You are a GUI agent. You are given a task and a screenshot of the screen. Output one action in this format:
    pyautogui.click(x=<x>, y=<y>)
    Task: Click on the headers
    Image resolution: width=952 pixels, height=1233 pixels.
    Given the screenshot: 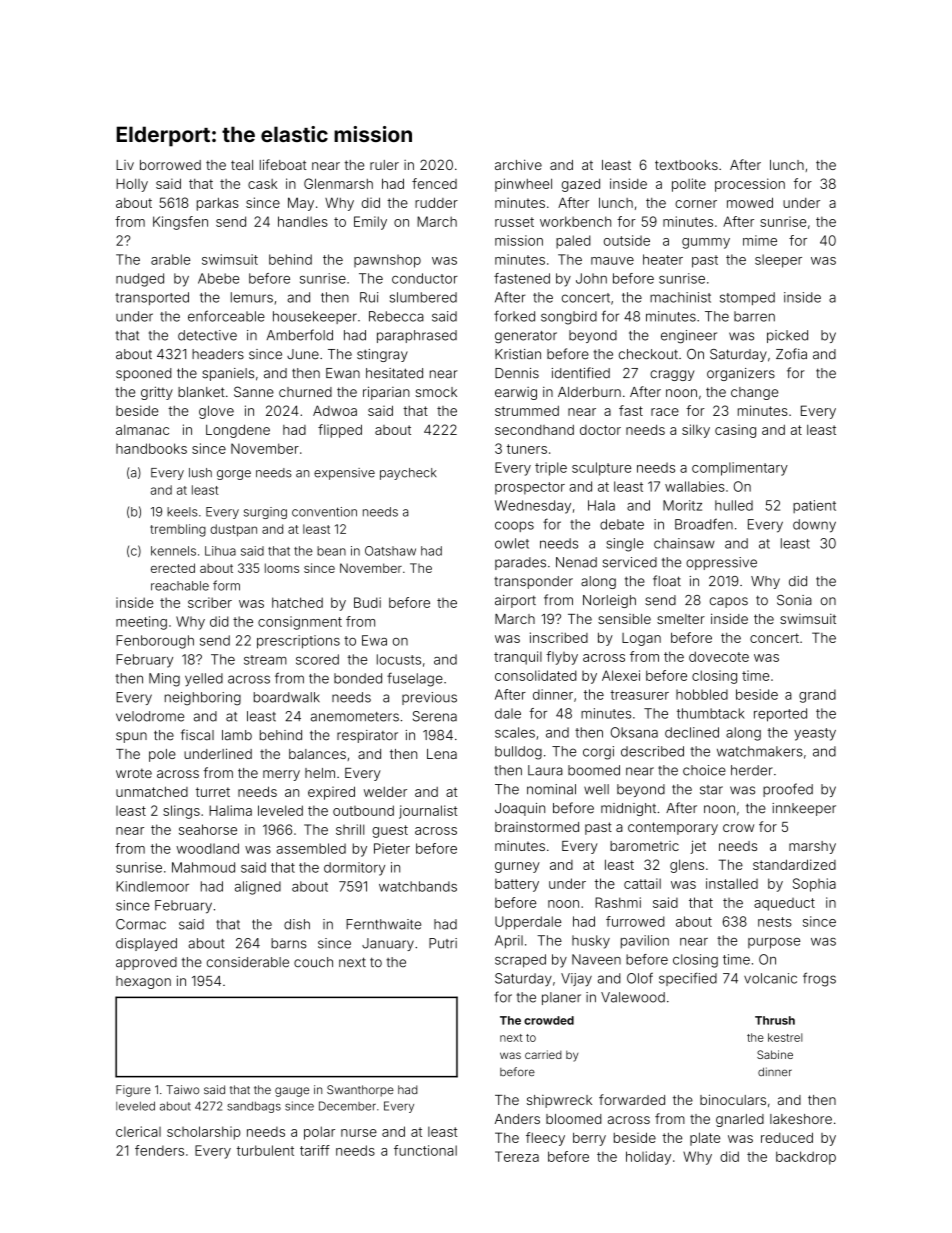 What is the action you would take?
    pyautogui.click(x=218, y=354)
